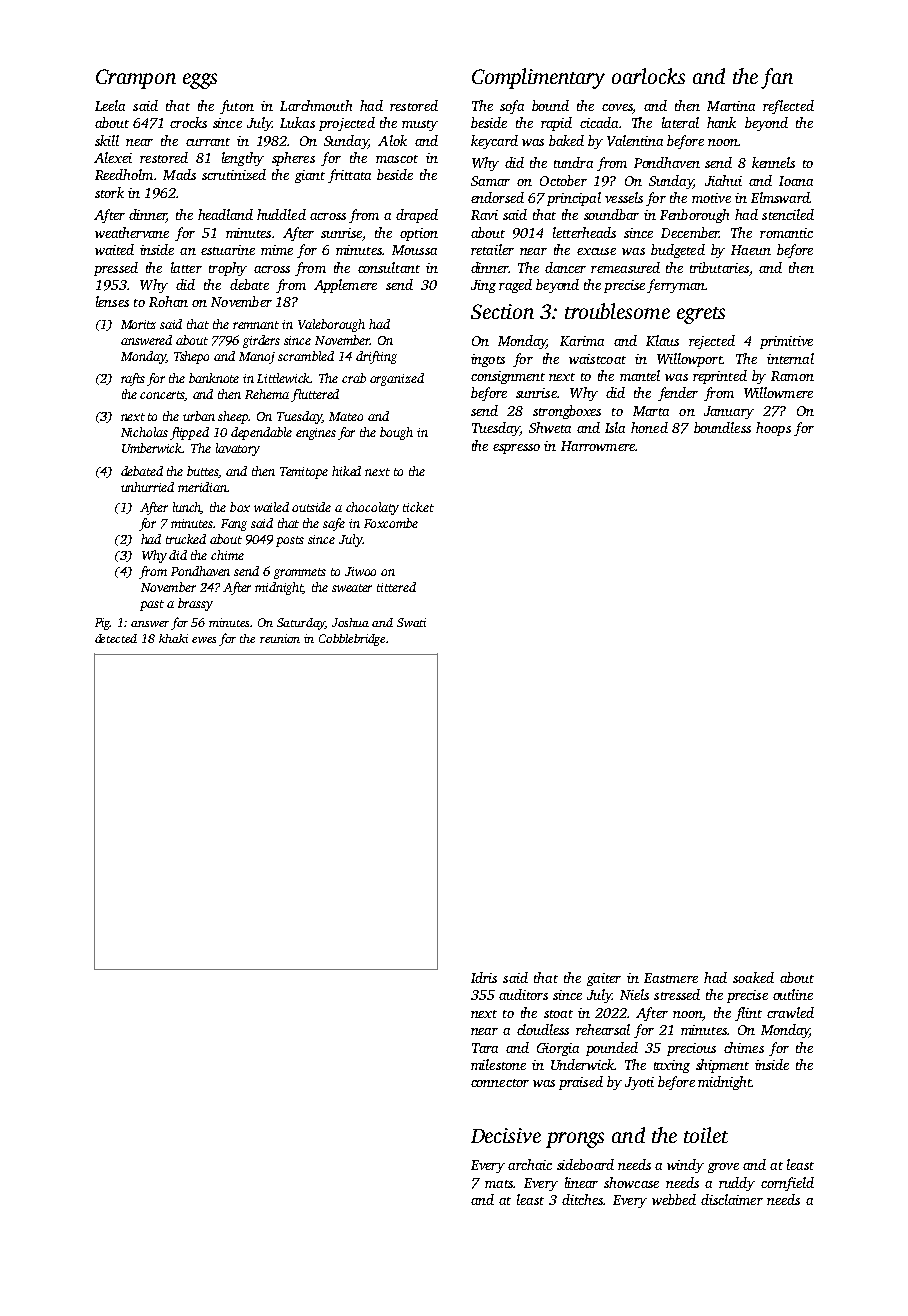  Describe the element at coordinates (411, 622) in the document. I see `Swati` at that location.
